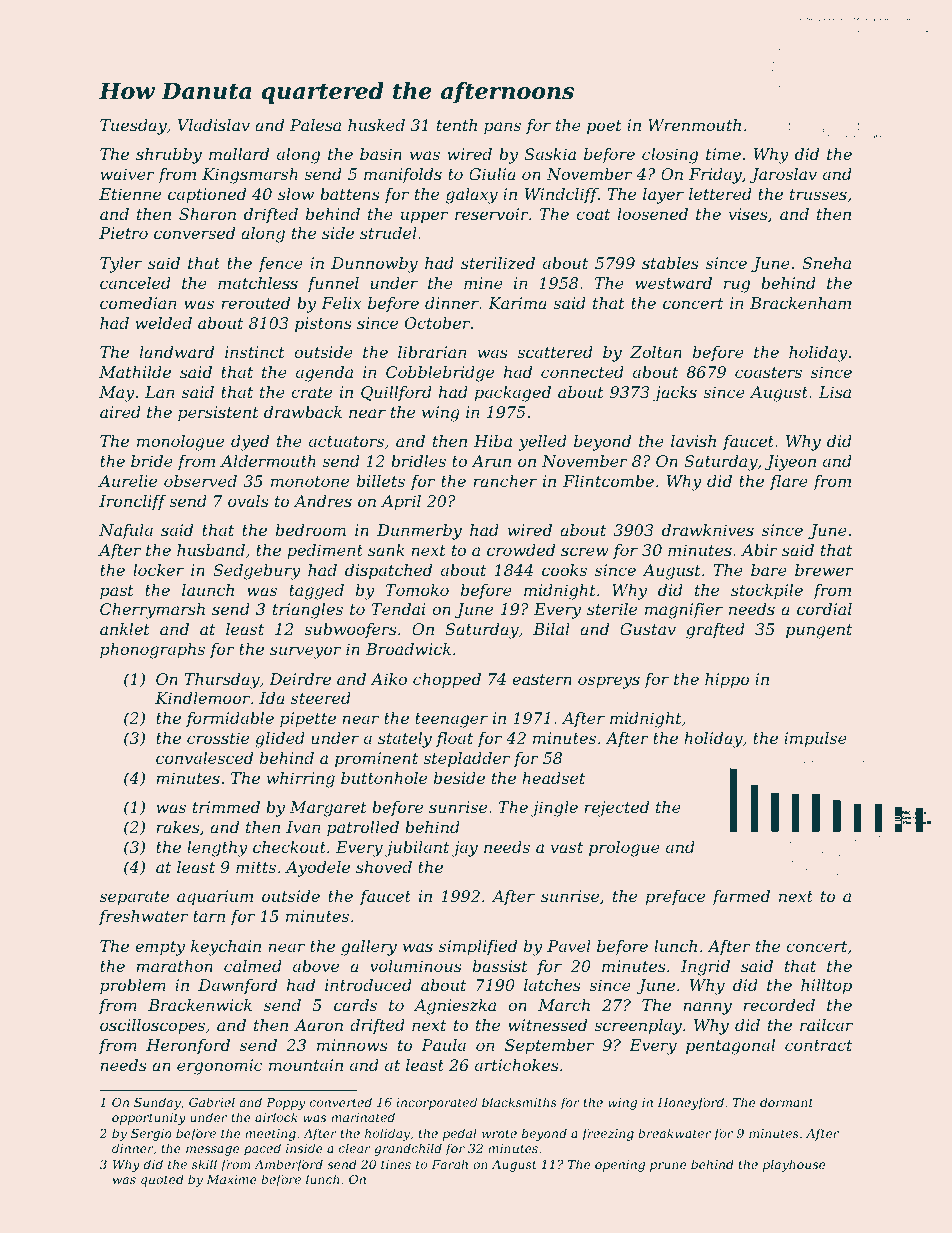 Image resolution: width=952 pixels, height=1233 pixels. Describe the element at coordinates (149, 1119) in the page. I see `opportunity` at that location.
